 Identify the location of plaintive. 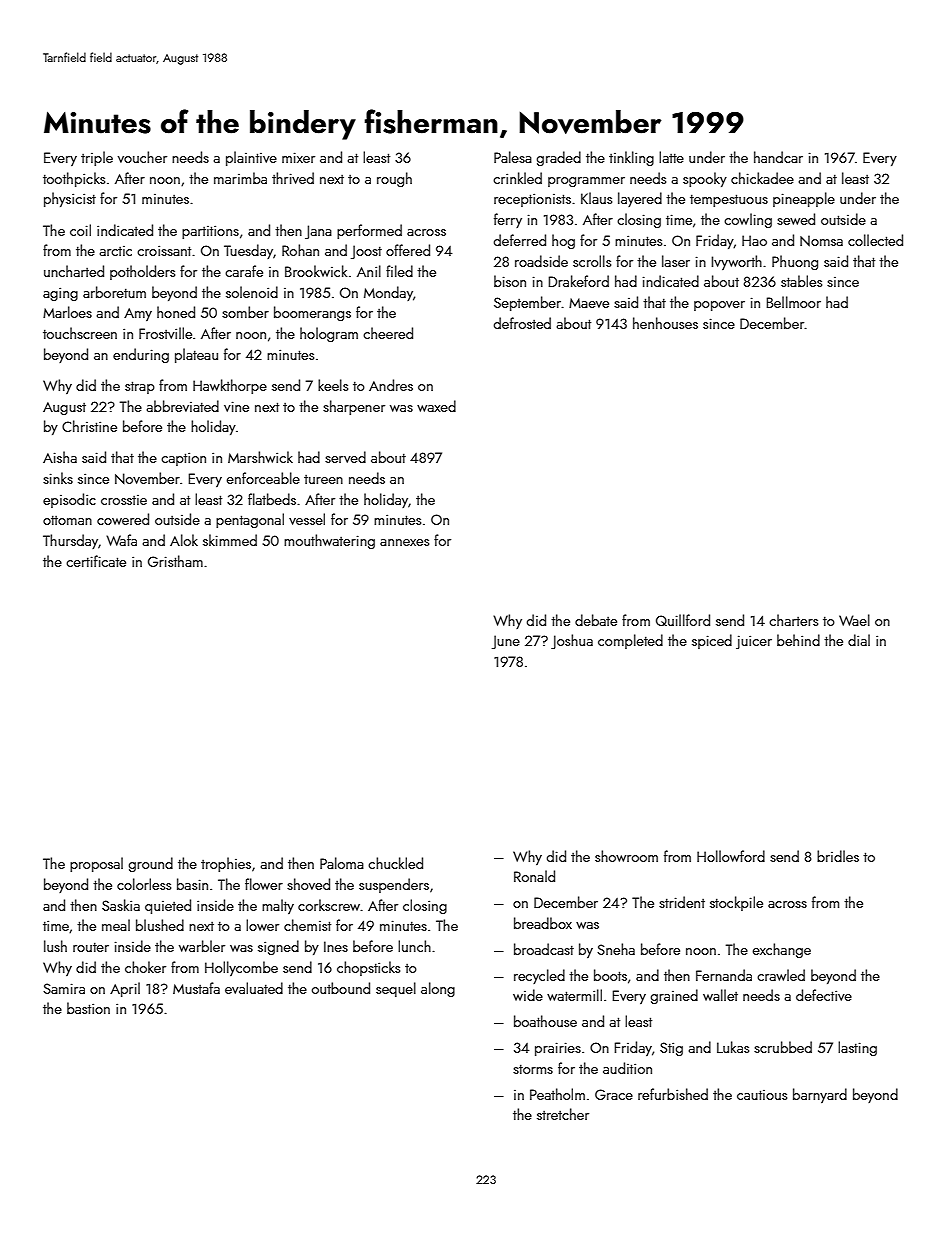
(251, 158).
